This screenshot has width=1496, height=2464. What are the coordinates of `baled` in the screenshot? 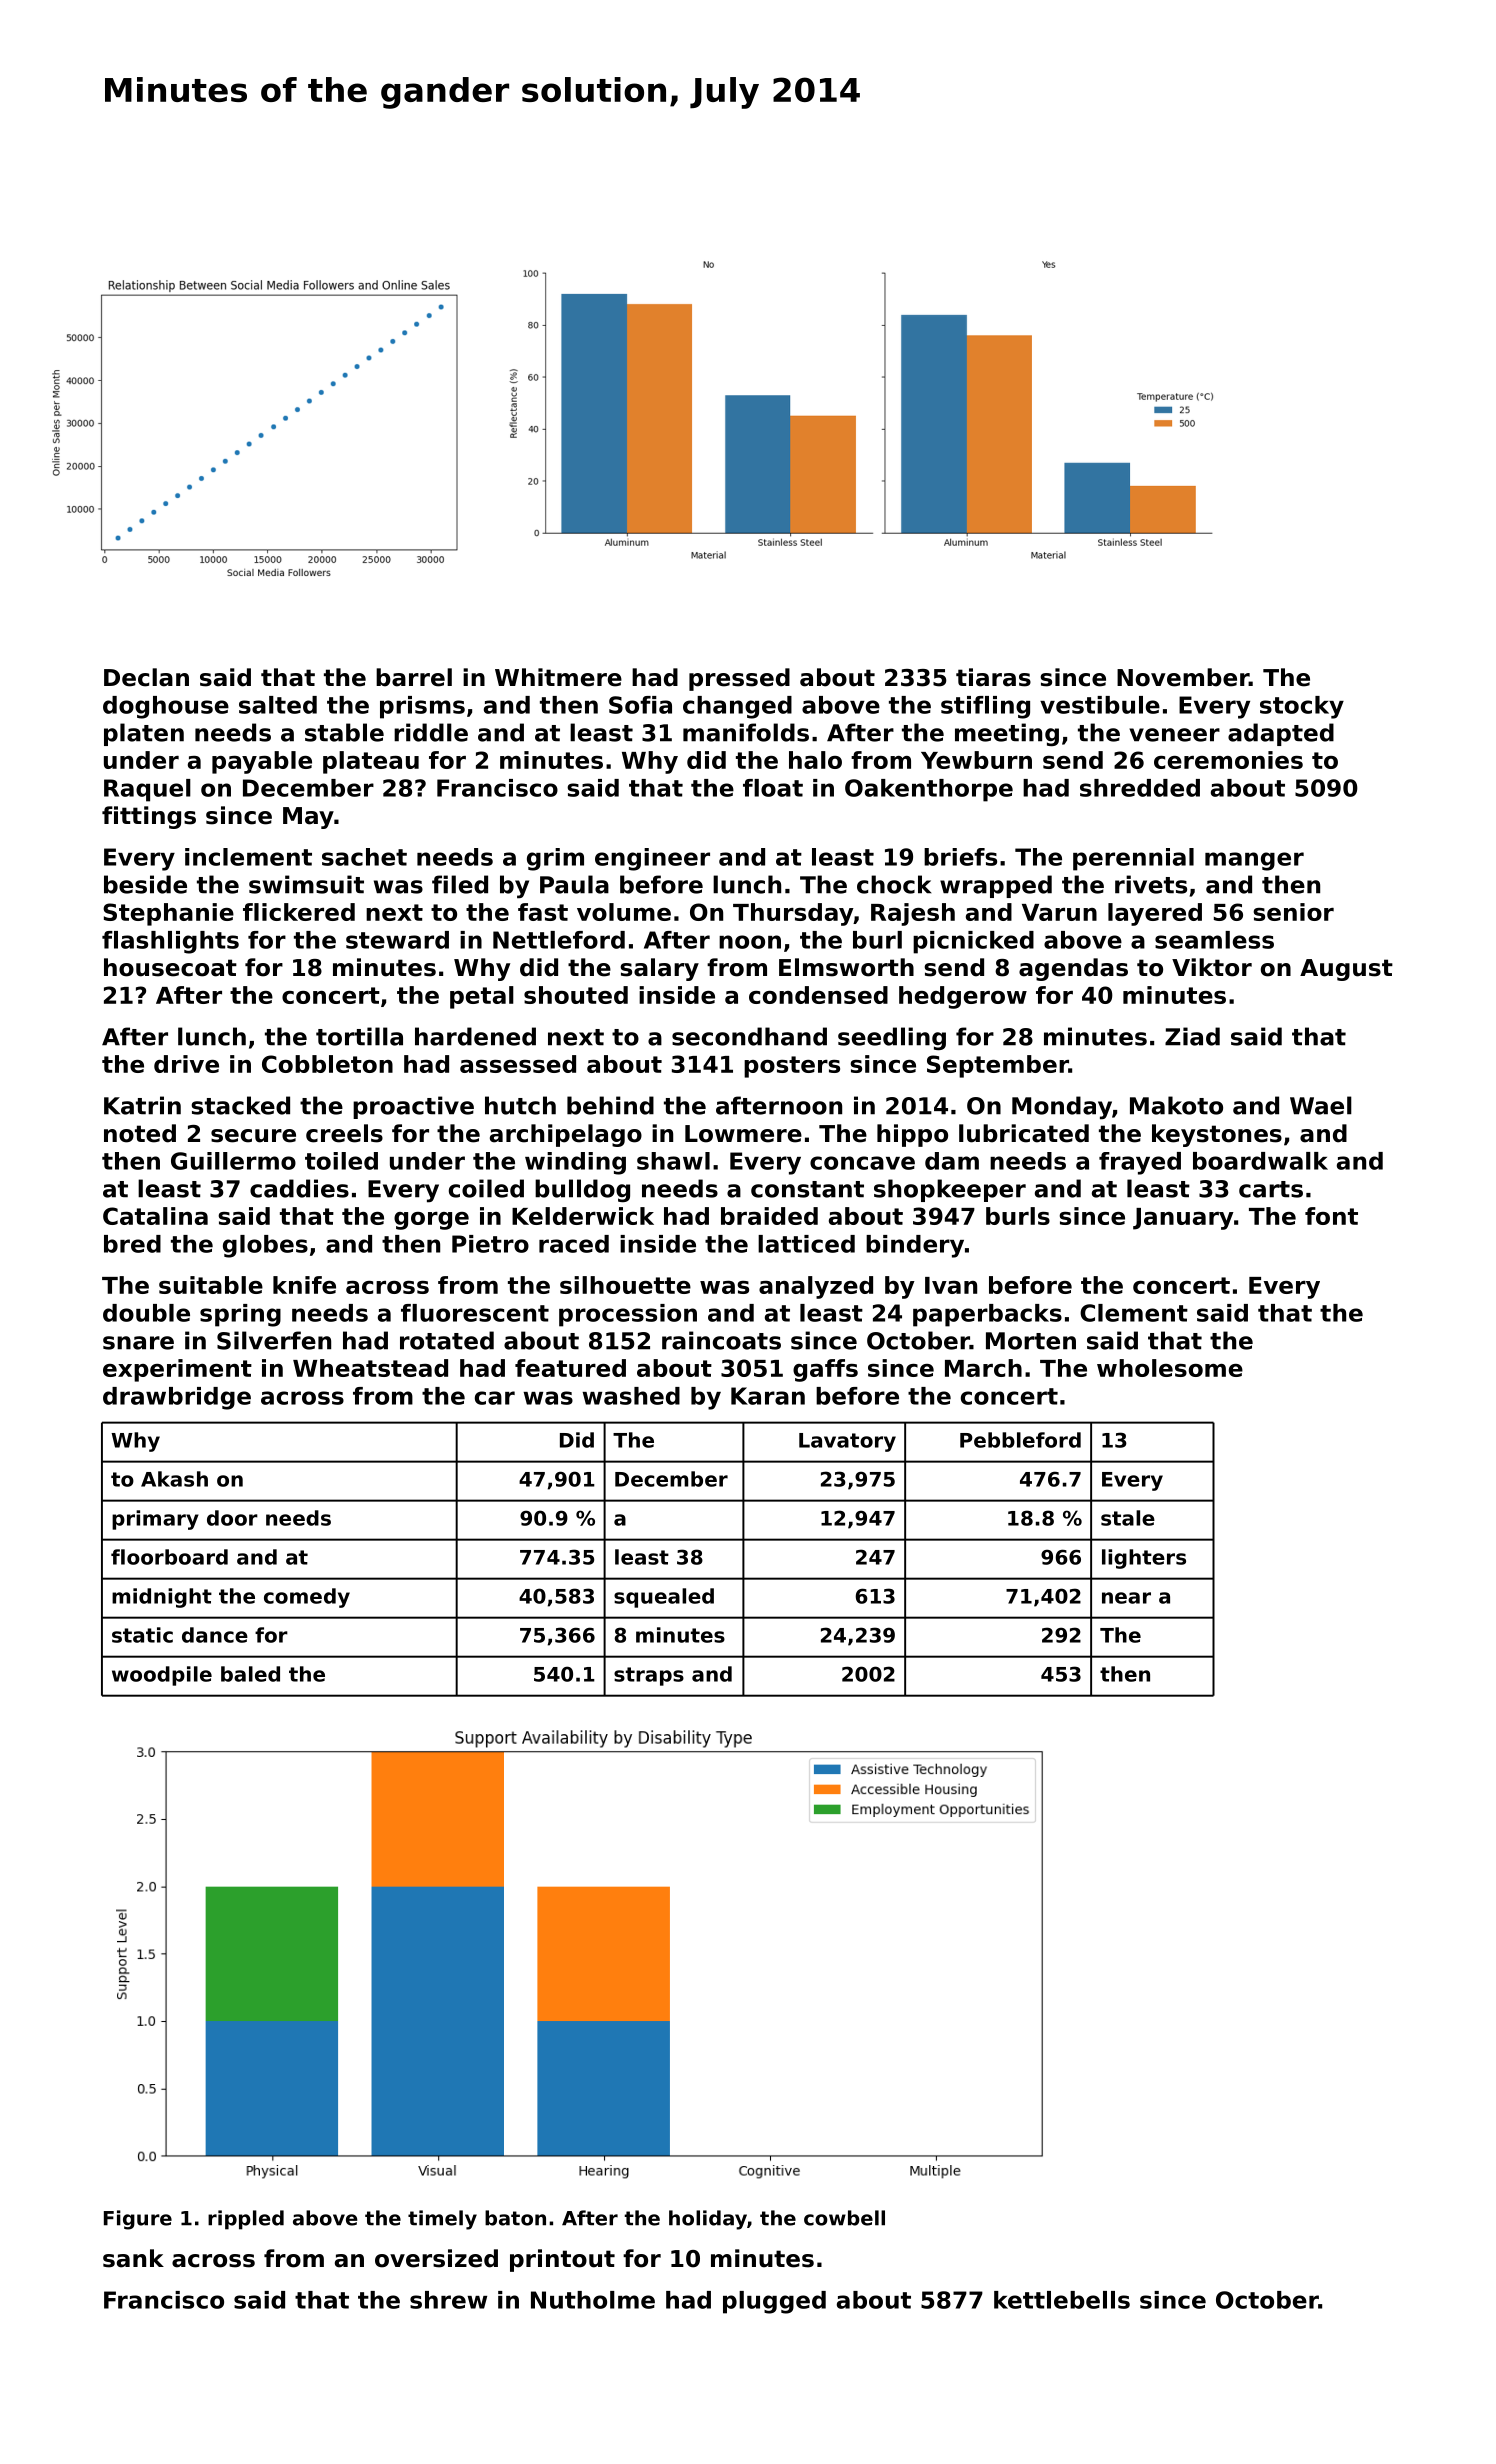 It's located at (250, 1674).
